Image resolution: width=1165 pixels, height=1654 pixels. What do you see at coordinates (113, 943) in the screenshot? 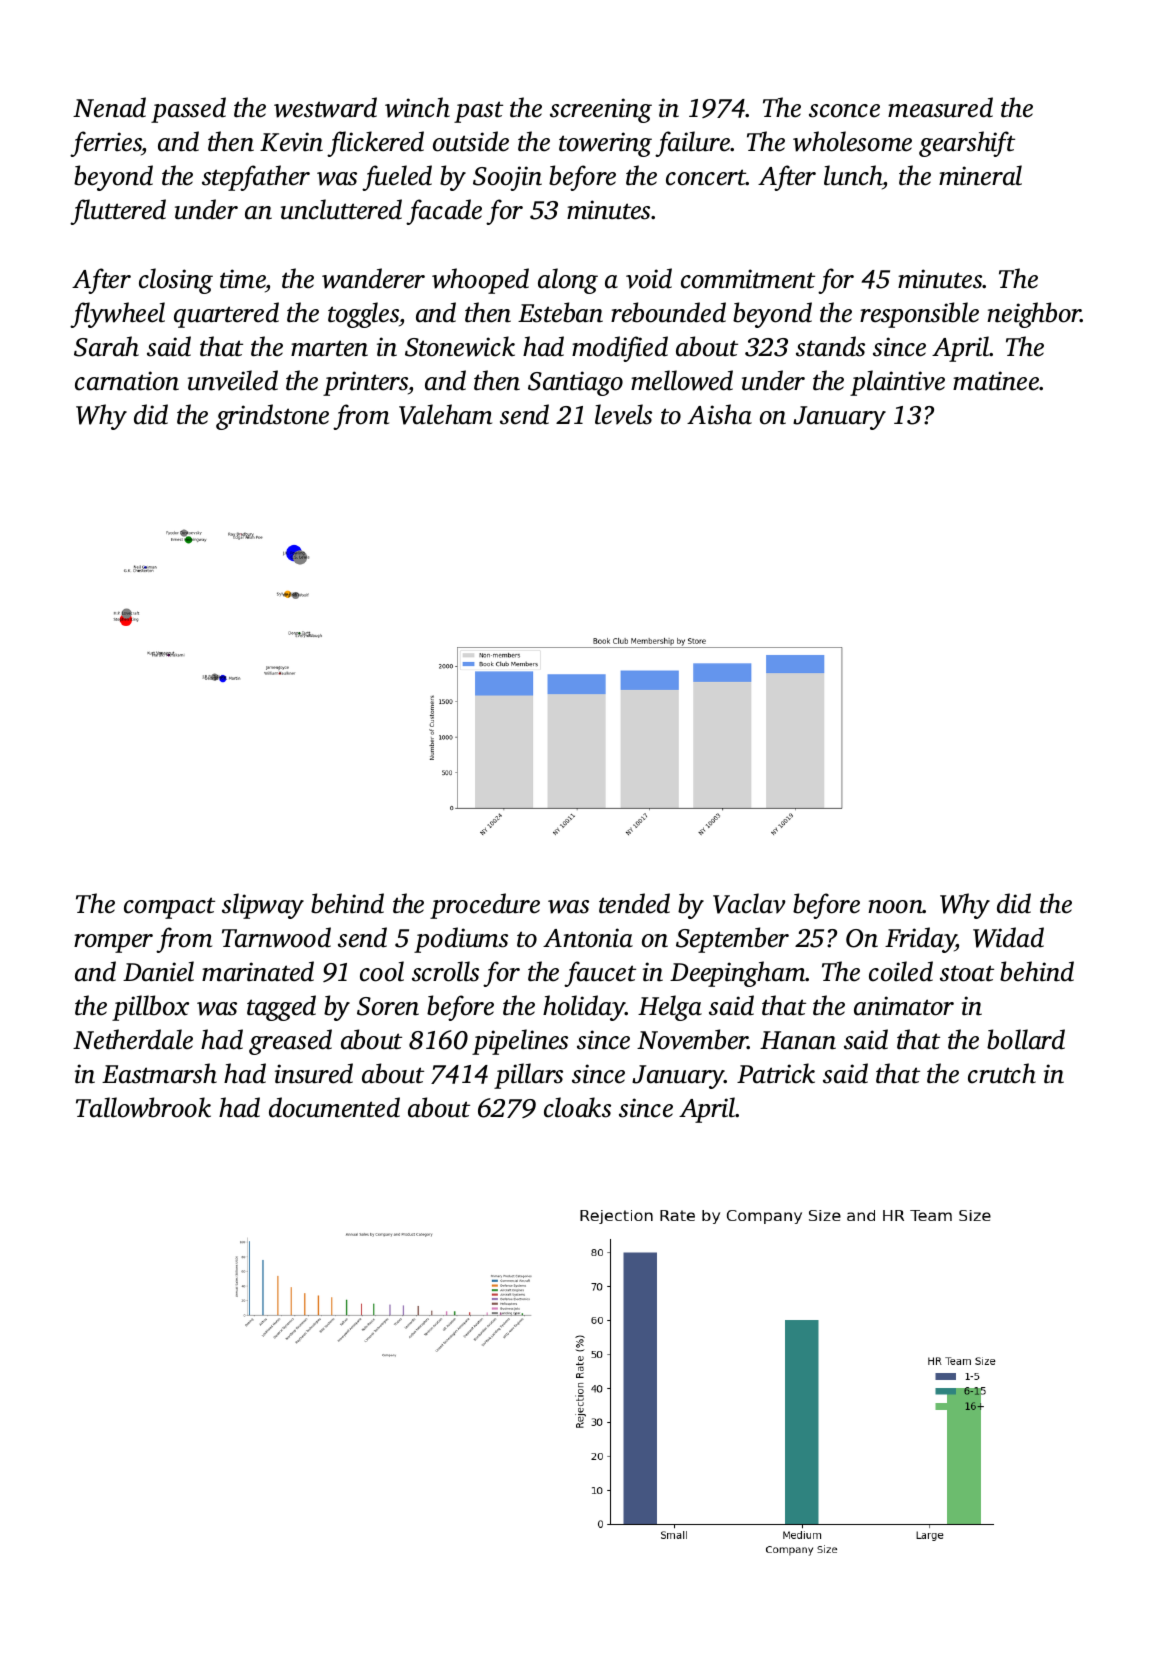
I see `romper` at bounding box center [113, 943].
